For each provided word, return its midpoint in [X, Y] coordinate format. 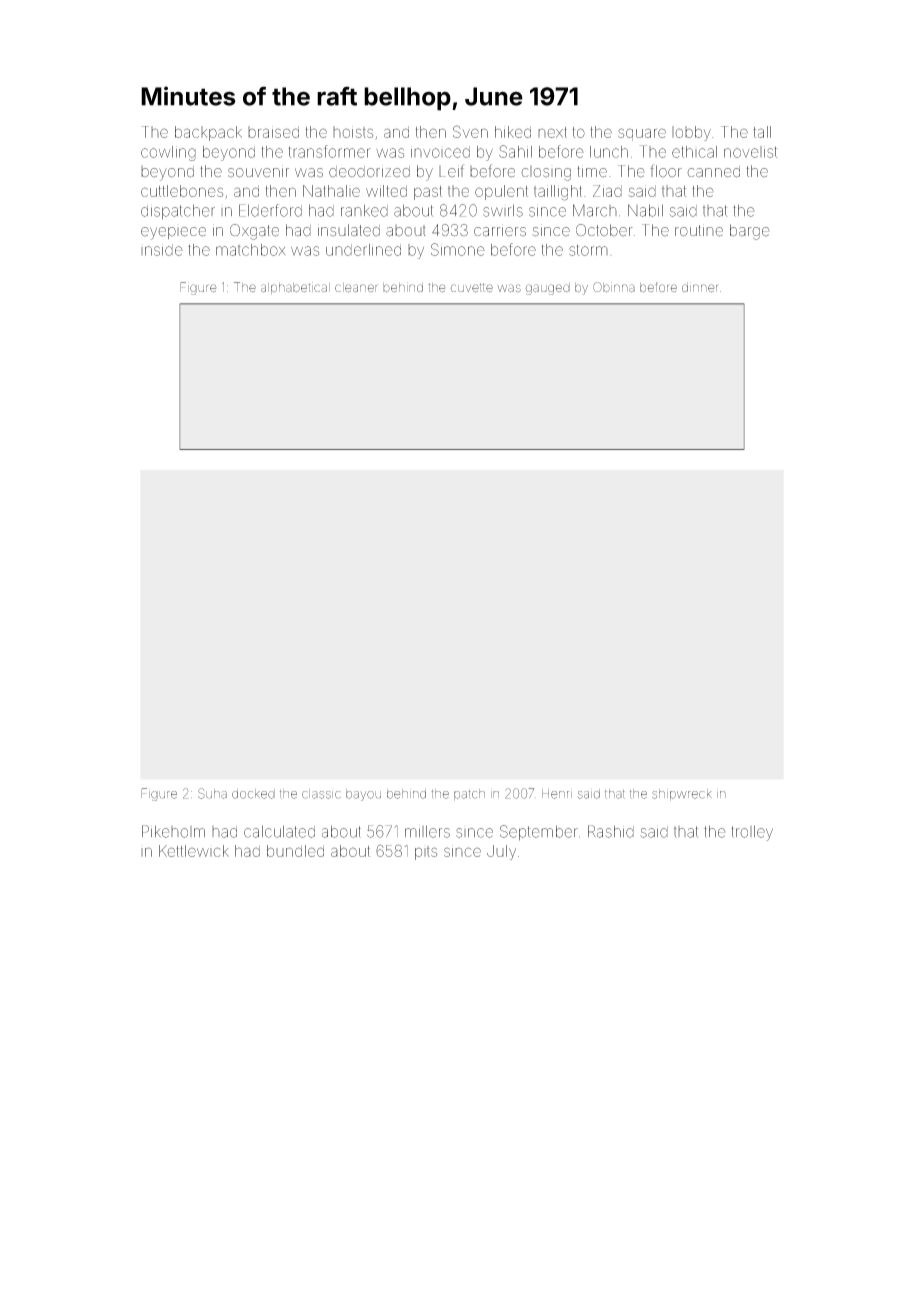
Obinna [614, 287]
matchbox [250, 250]
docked [253, 794]
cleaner [356, 288]
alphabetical [295, 288]
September [539, 833]
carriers [500, 230]
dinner [700, 287]
